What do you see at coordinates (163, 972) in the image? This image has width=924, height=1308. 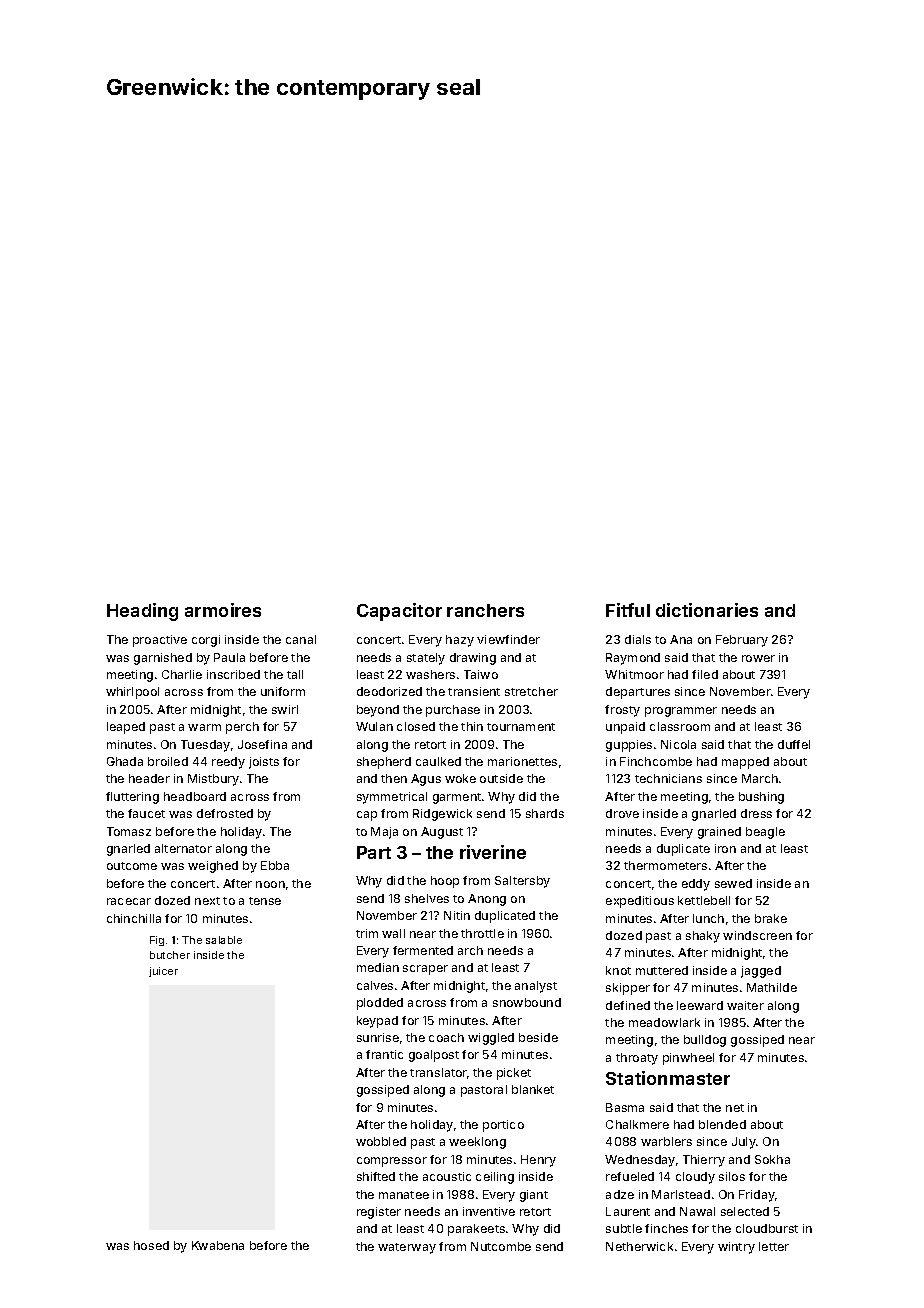 I see `juicer` at bounding box center [163, 972].
